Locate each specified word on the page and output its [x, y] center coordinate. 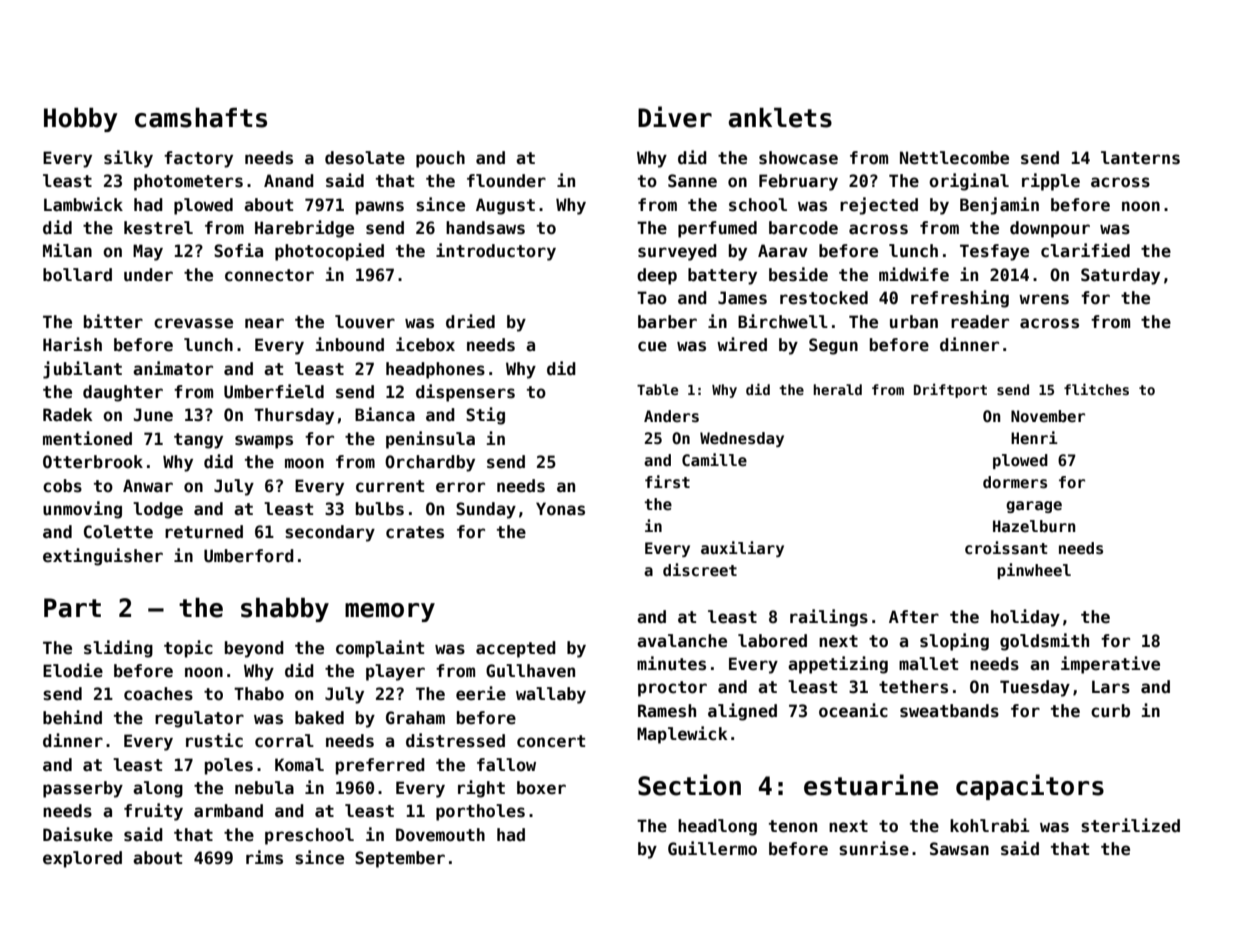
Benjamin [999, 206]
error [460, 487]
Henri [1034, 437]
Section [689, 785]
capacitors [1030, 787]
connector [269, 275]
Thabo [259, 694]
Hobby [80, 120]
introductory [496, 252]
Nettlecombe [954, 158]
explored [82, 859]
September [400, 859]
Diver [675, 117]
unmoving [82, 510]
